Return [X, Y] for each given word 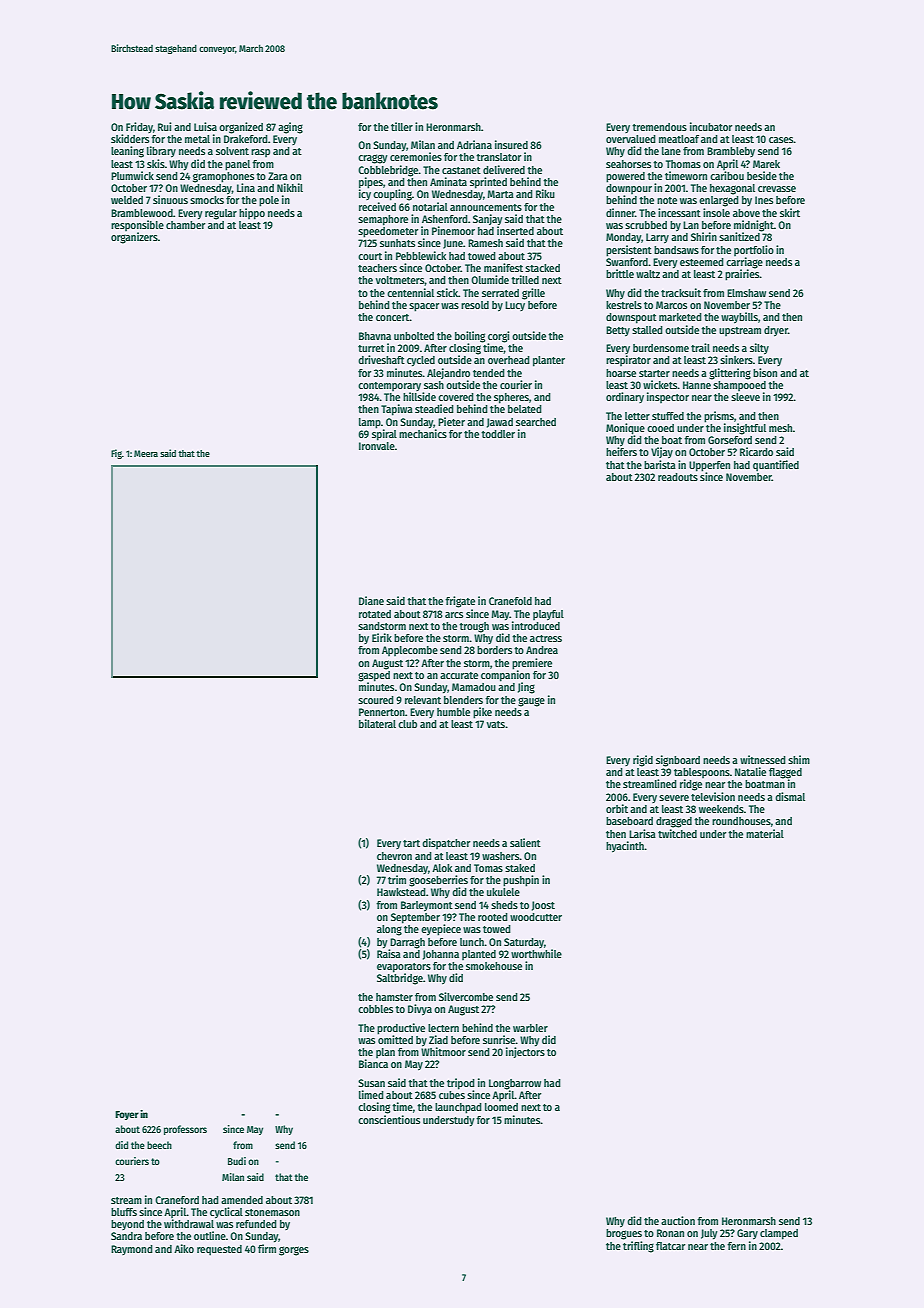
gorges [294, 1251]
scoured [376, 700]
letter [637, 416]
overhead [509, 360]
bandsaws [676, 250]
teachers [377, 268]
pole [269, 201]
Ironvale [377, 446]
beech [159, 1145]
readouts [678, 477]
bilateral [377, 723]
